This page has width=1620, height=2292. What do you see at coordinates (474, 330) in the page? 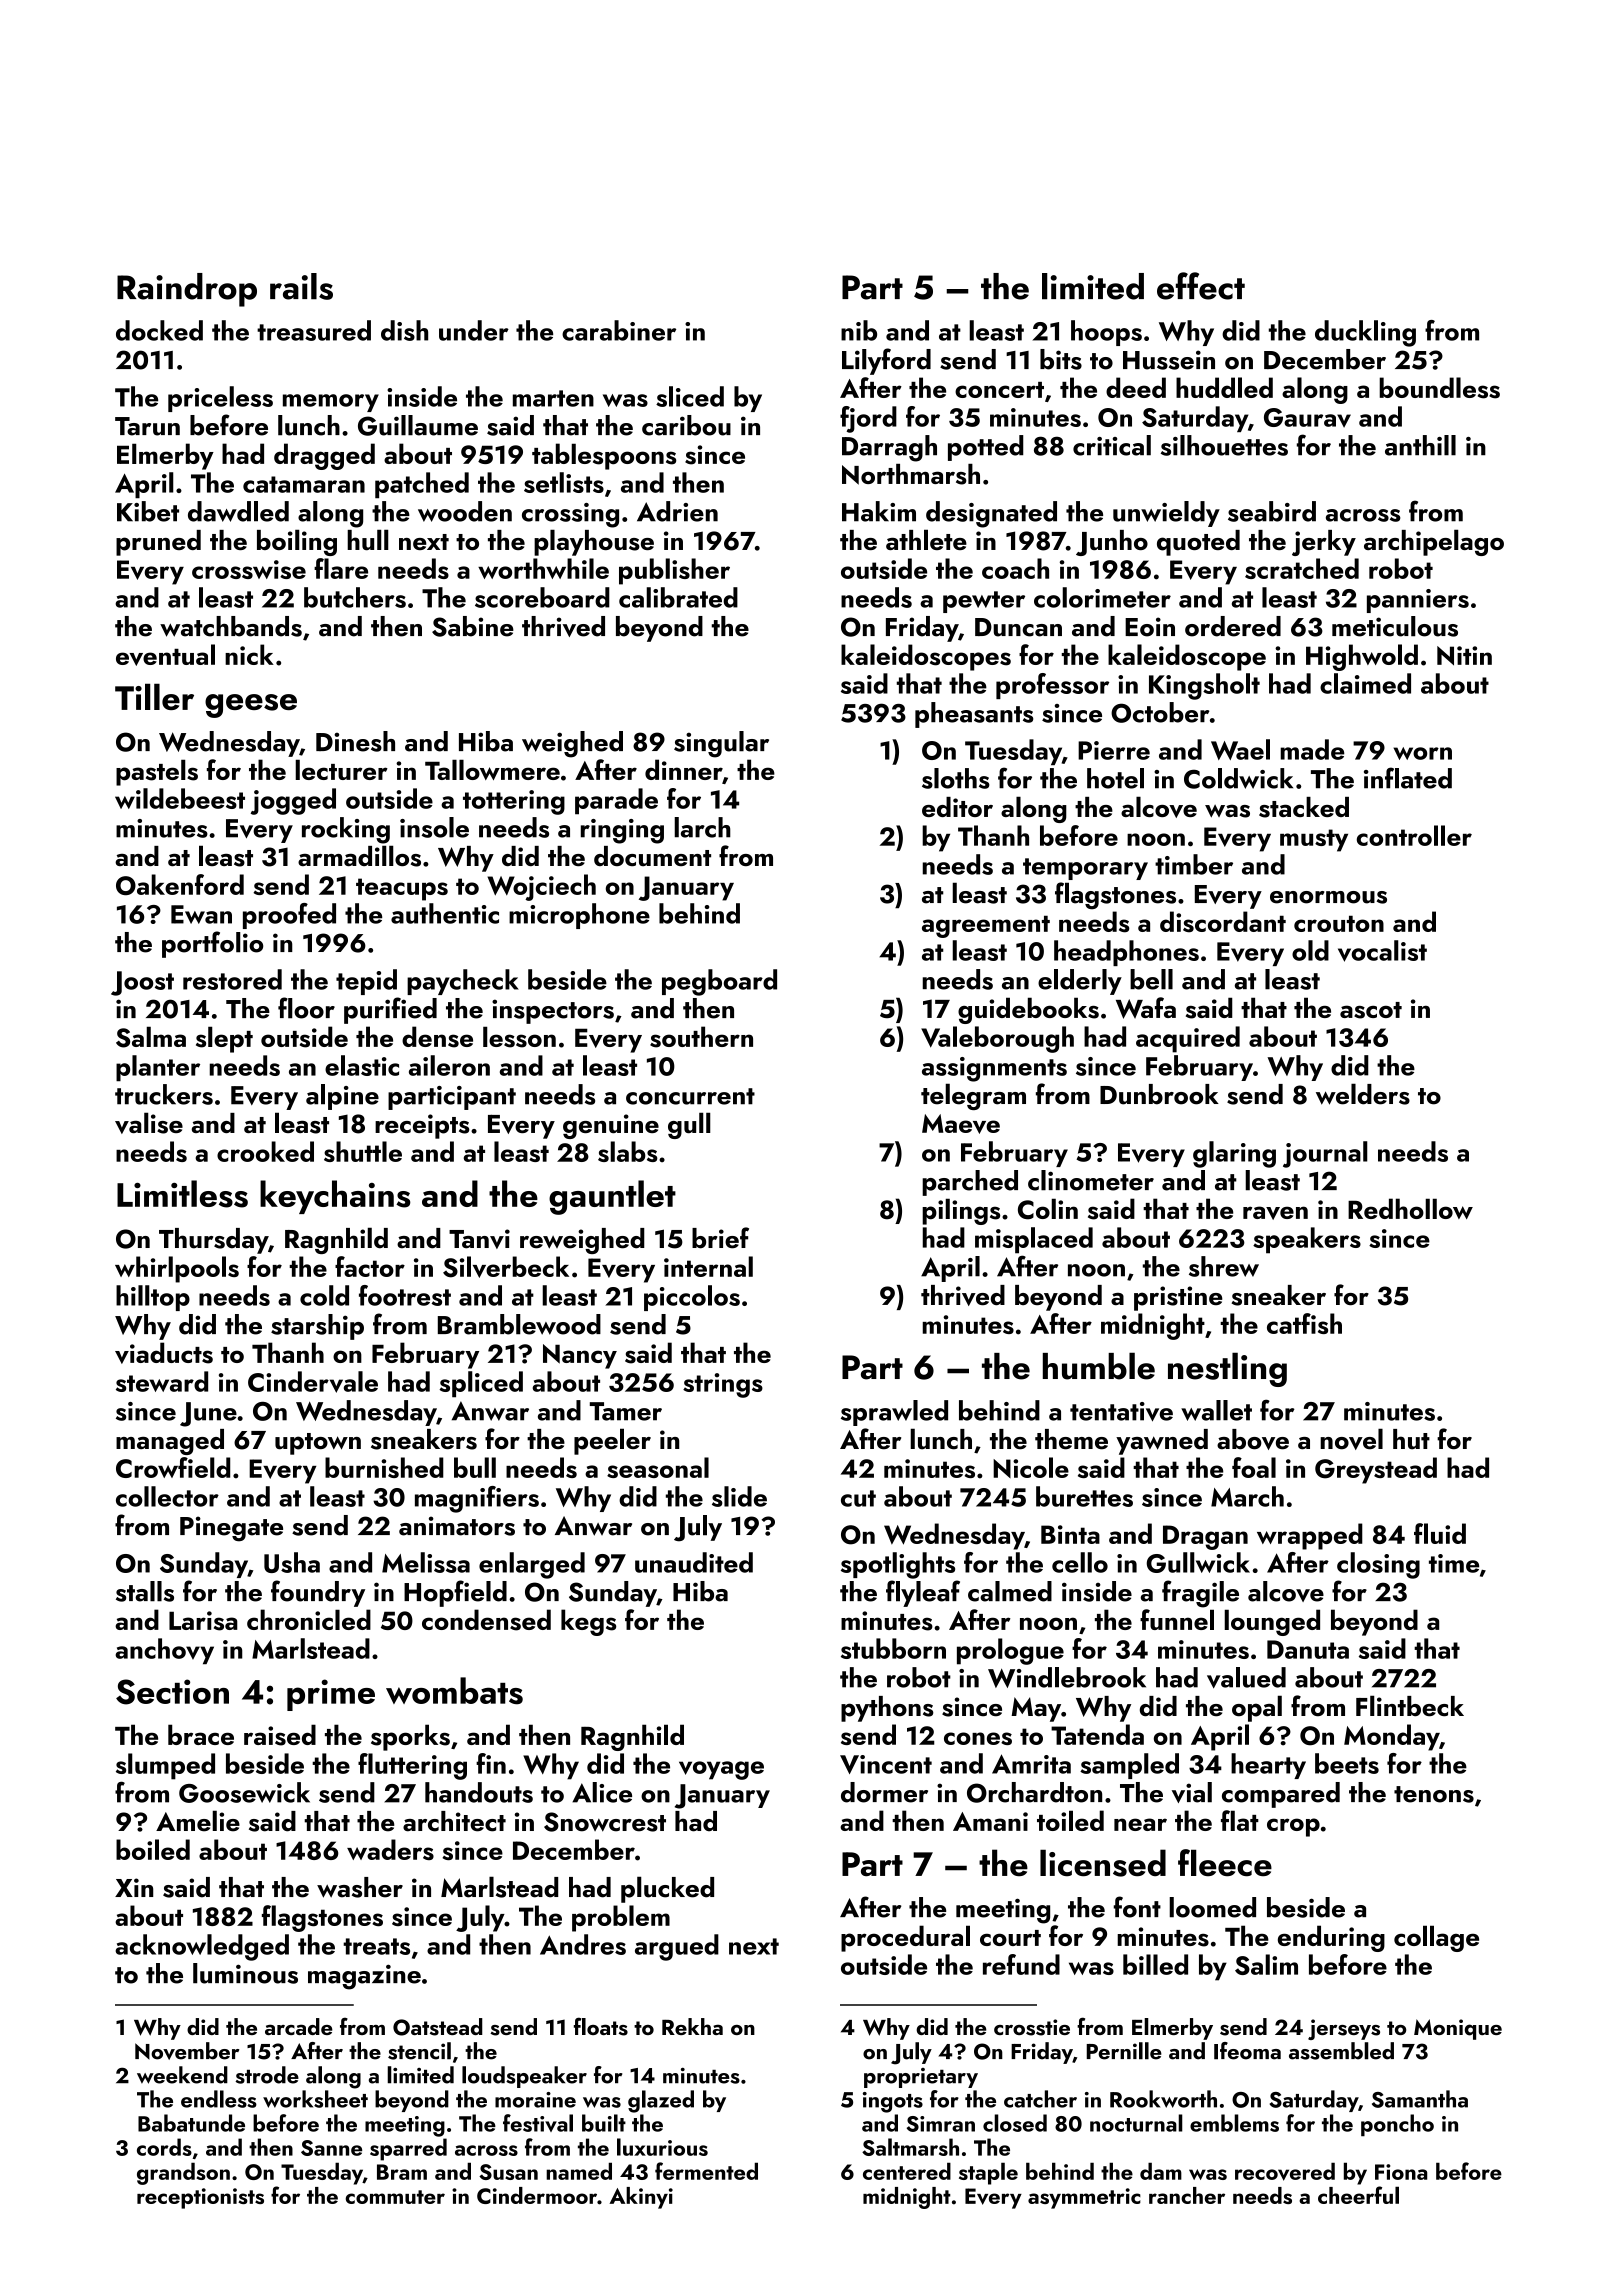
I see `under` at bounding box center [474, 330].
